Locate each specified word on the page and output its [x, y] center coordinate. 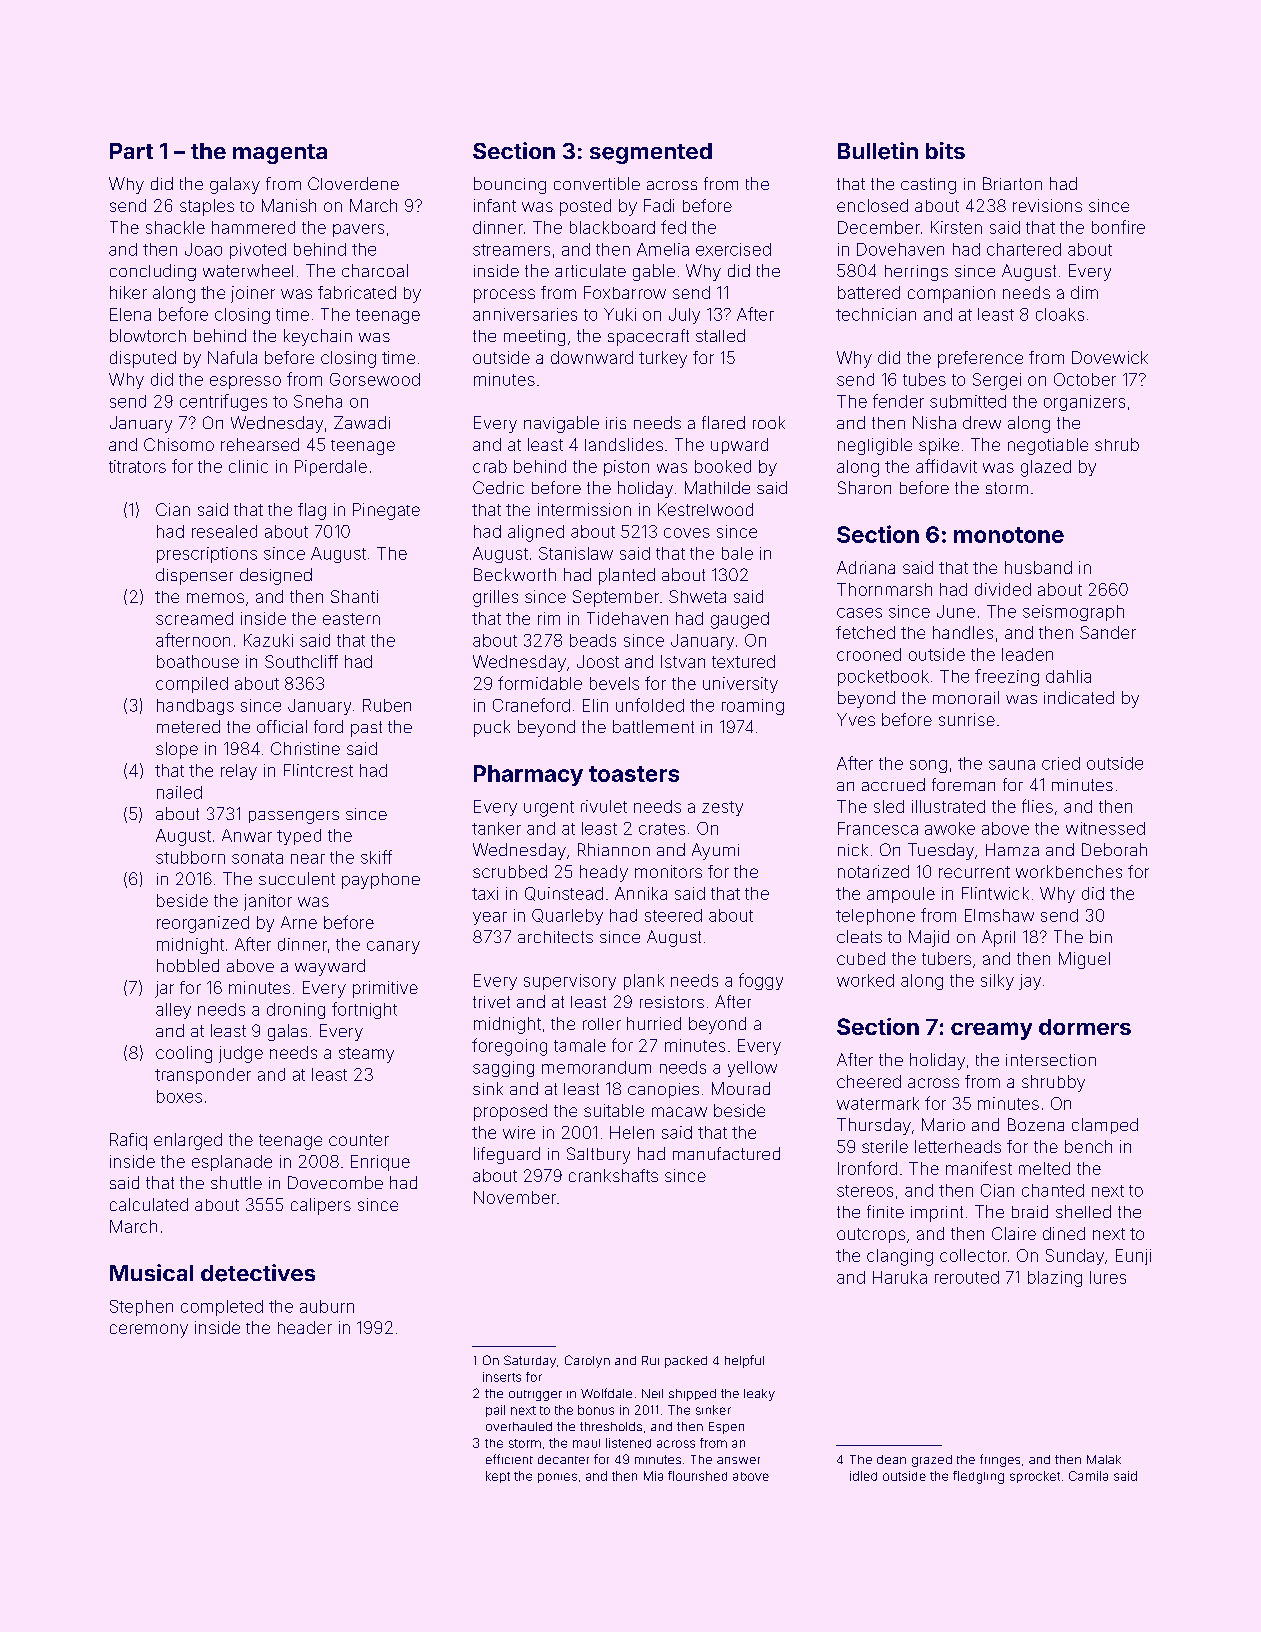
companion [951, 294]
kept [498, 1477]
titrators [137, 466]
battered [869, 292]
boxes [179, 1096]
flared [723, 422]
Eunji [1133, 1257]
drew [982, 422]
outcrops [871, 1235]
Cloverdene [353, 183]
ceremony [149, 1331]
